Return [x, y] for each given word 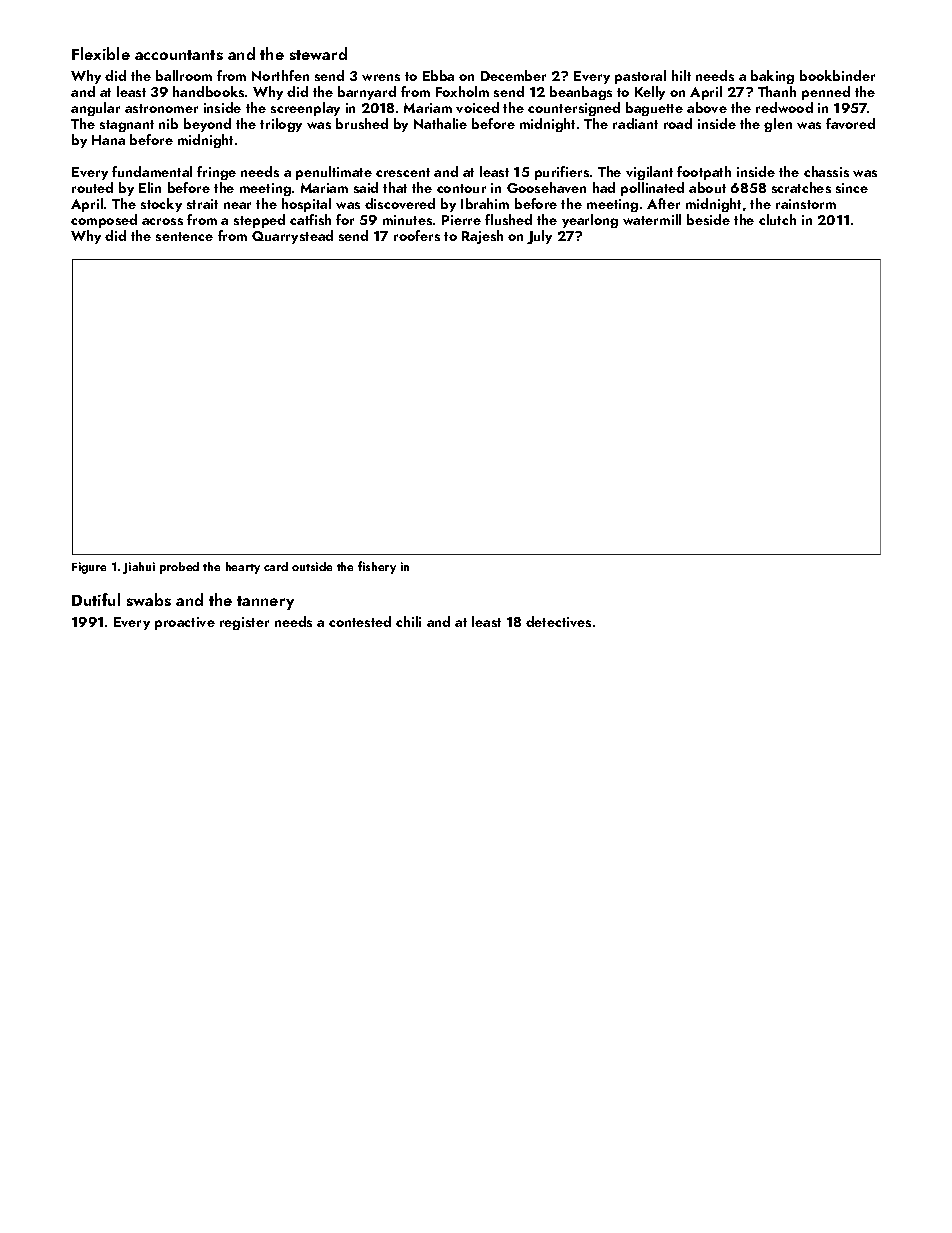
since [852, 188]
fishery [377, 567]
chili [408, 621]
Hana [108, 140]
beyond [207, 125]
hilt [681, 75]
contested [360, 621]
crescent [403, 172]
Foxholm [462, 91]
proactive [185, 623]
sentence [184, 236]
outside [312, 566]
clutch [777, 219]
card [276, 566]
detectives [558, 621]
